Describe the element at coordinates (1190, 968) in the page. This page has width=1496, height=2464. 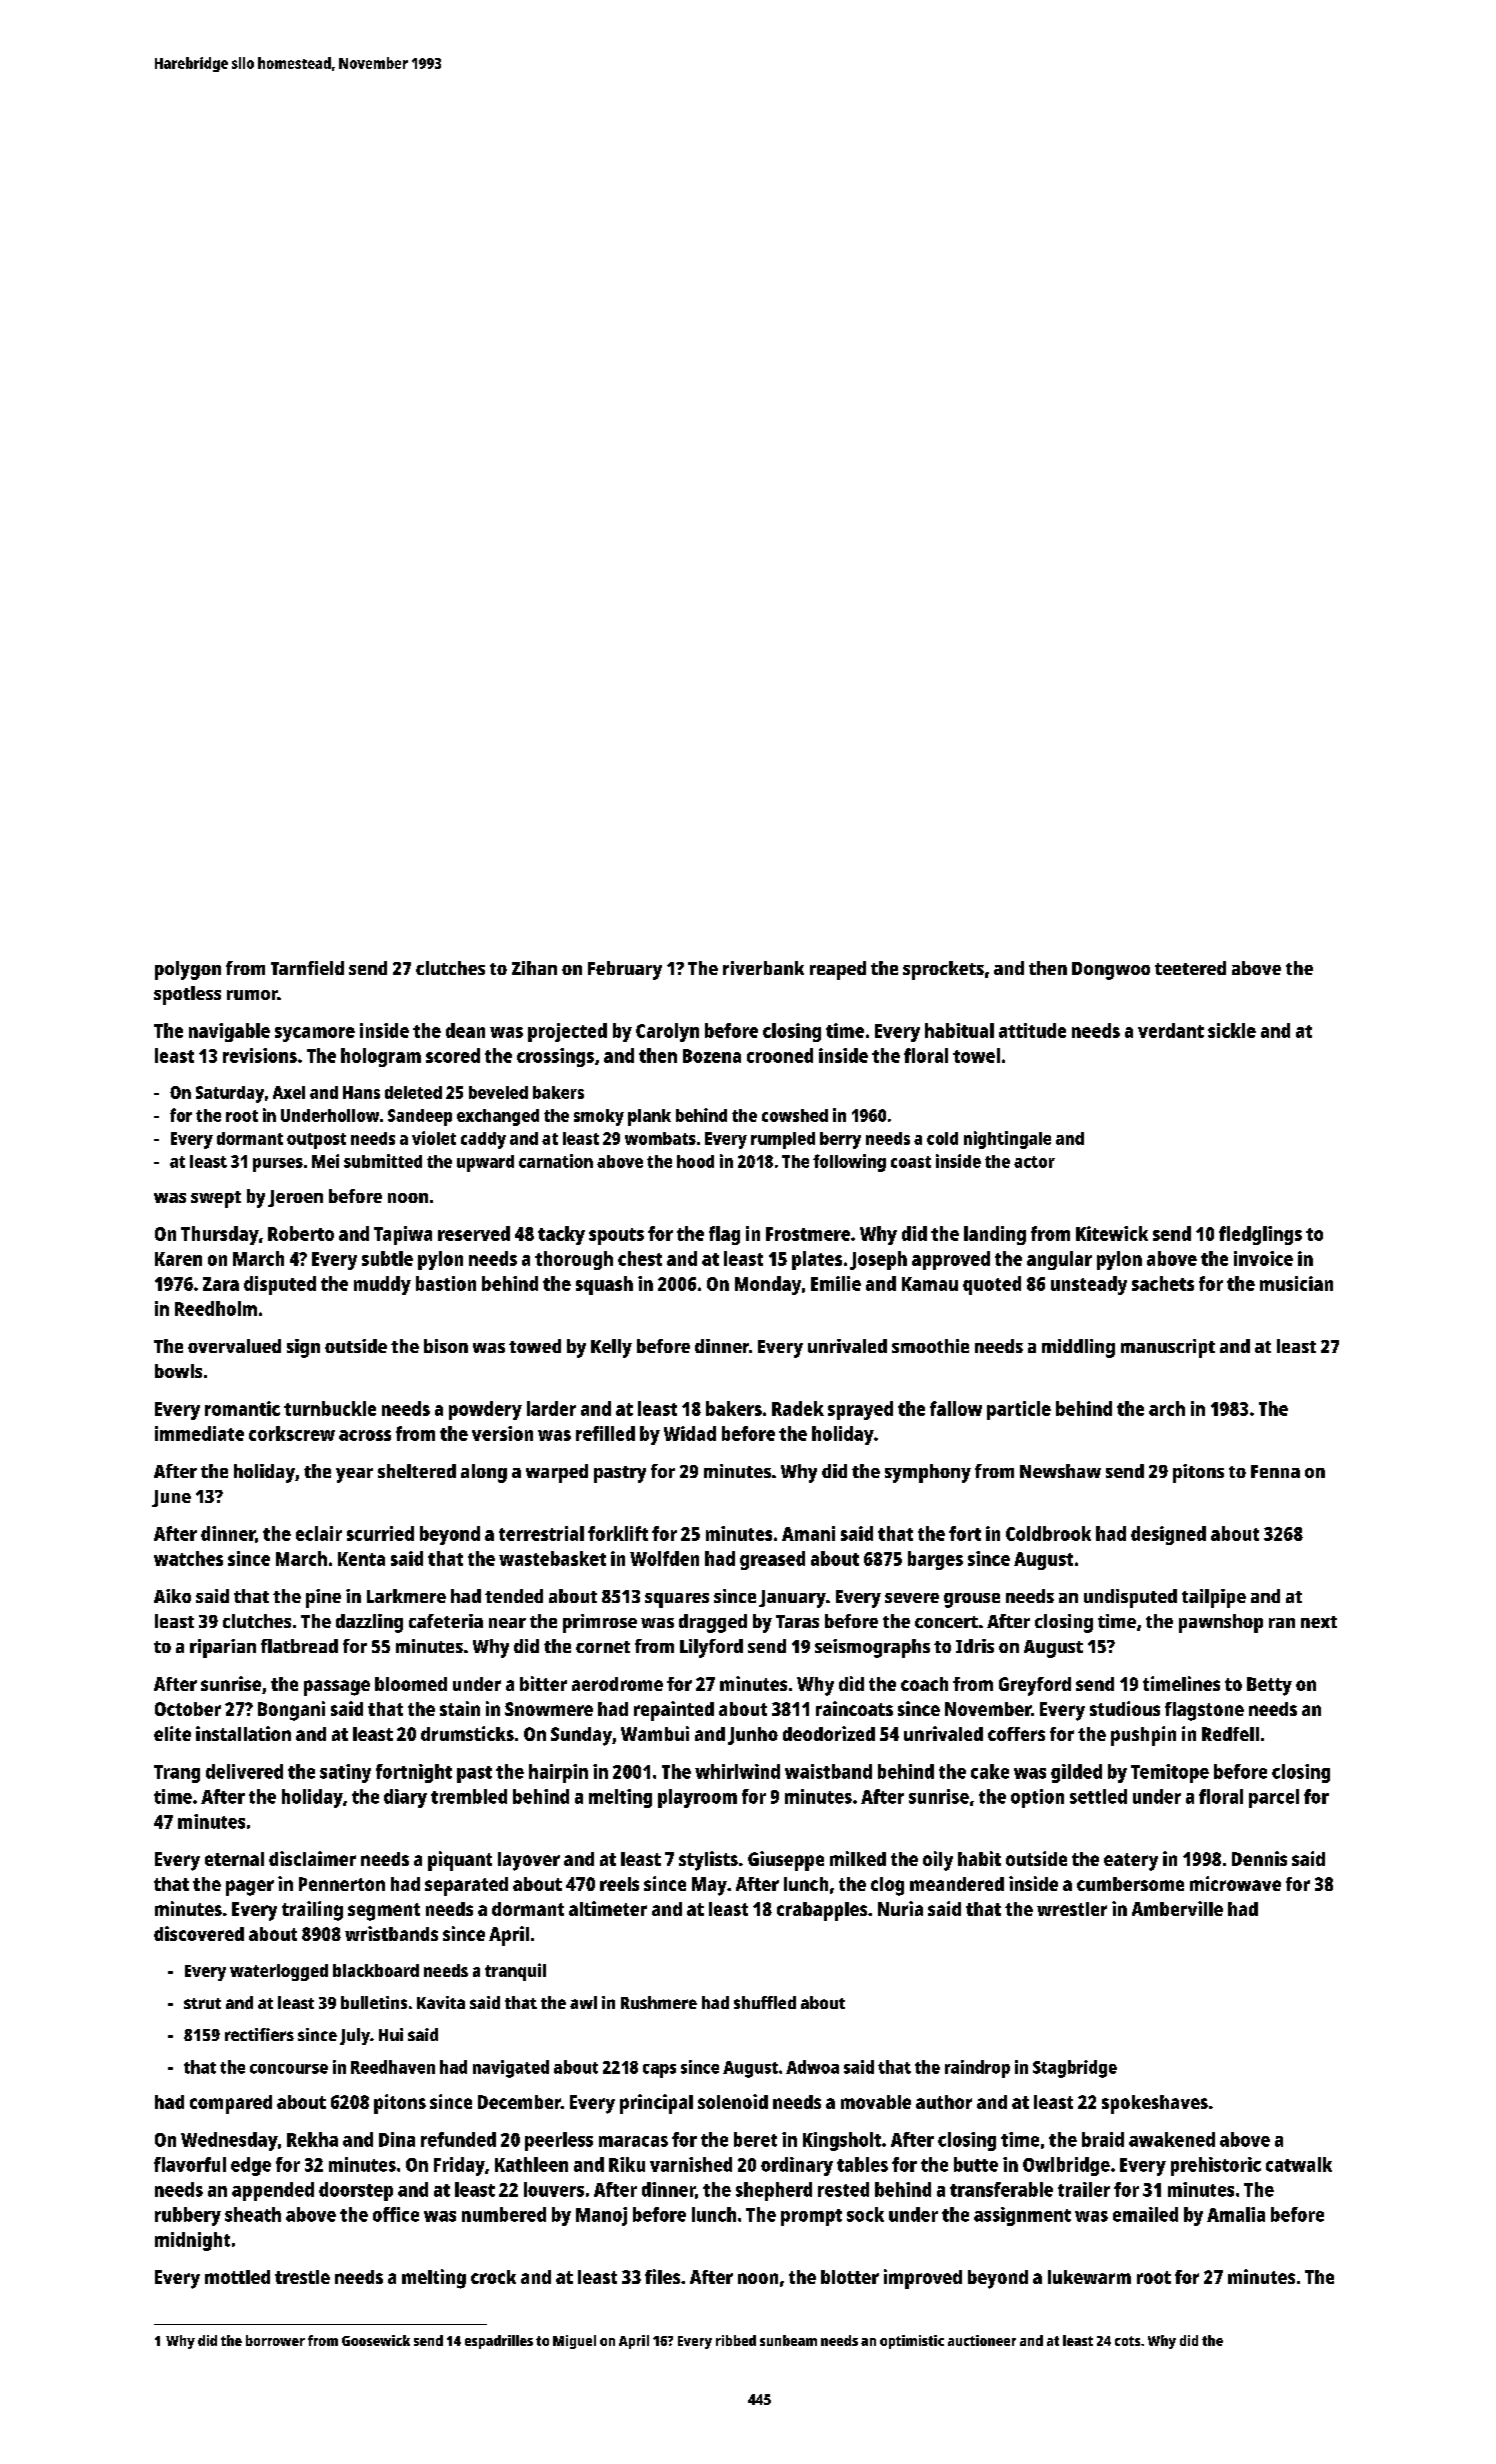
I see `teetered` at that location.
